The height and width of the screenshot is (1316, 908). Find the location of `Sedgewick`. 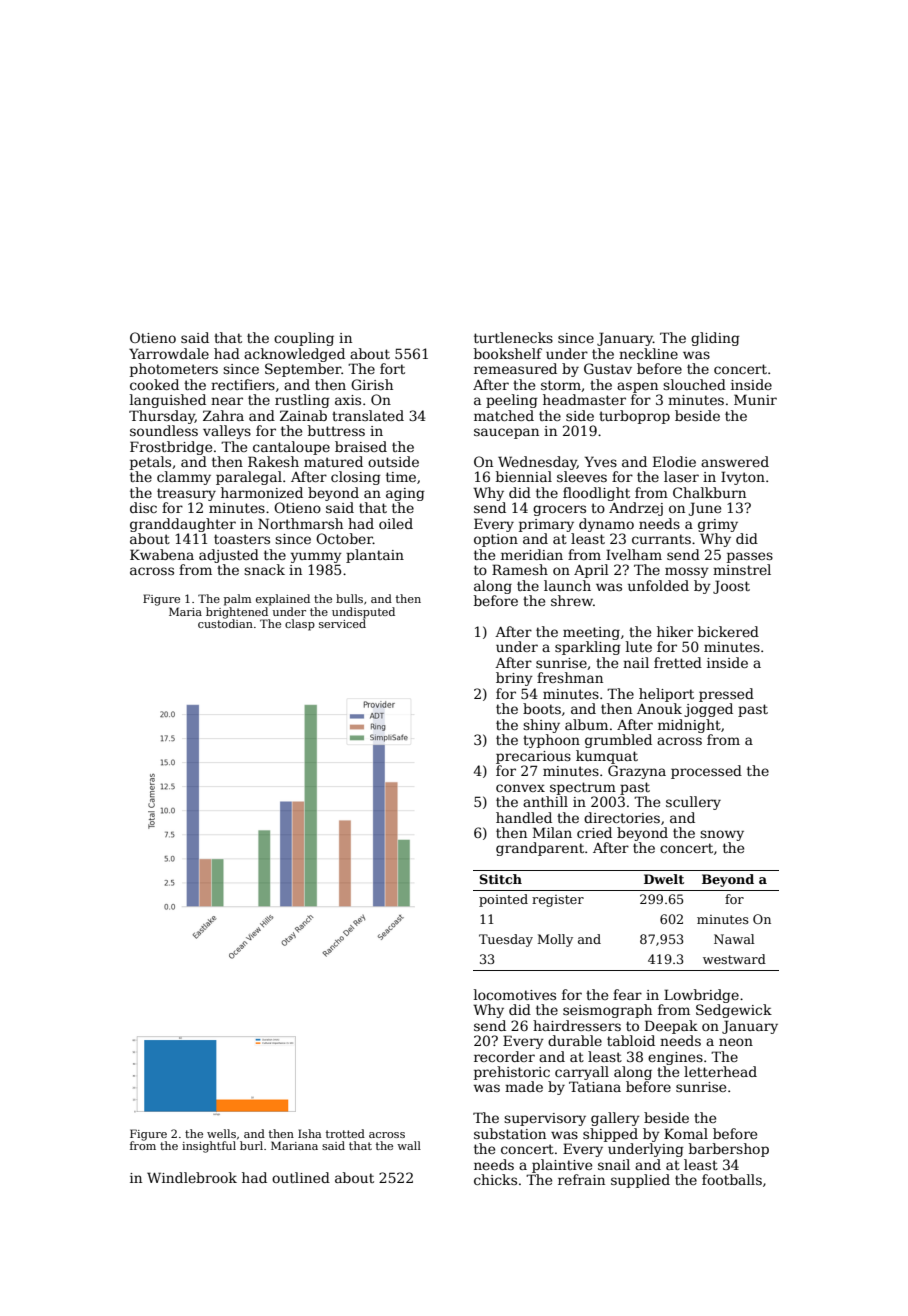

Sedgewick is located at coordinates (734, 1011).
